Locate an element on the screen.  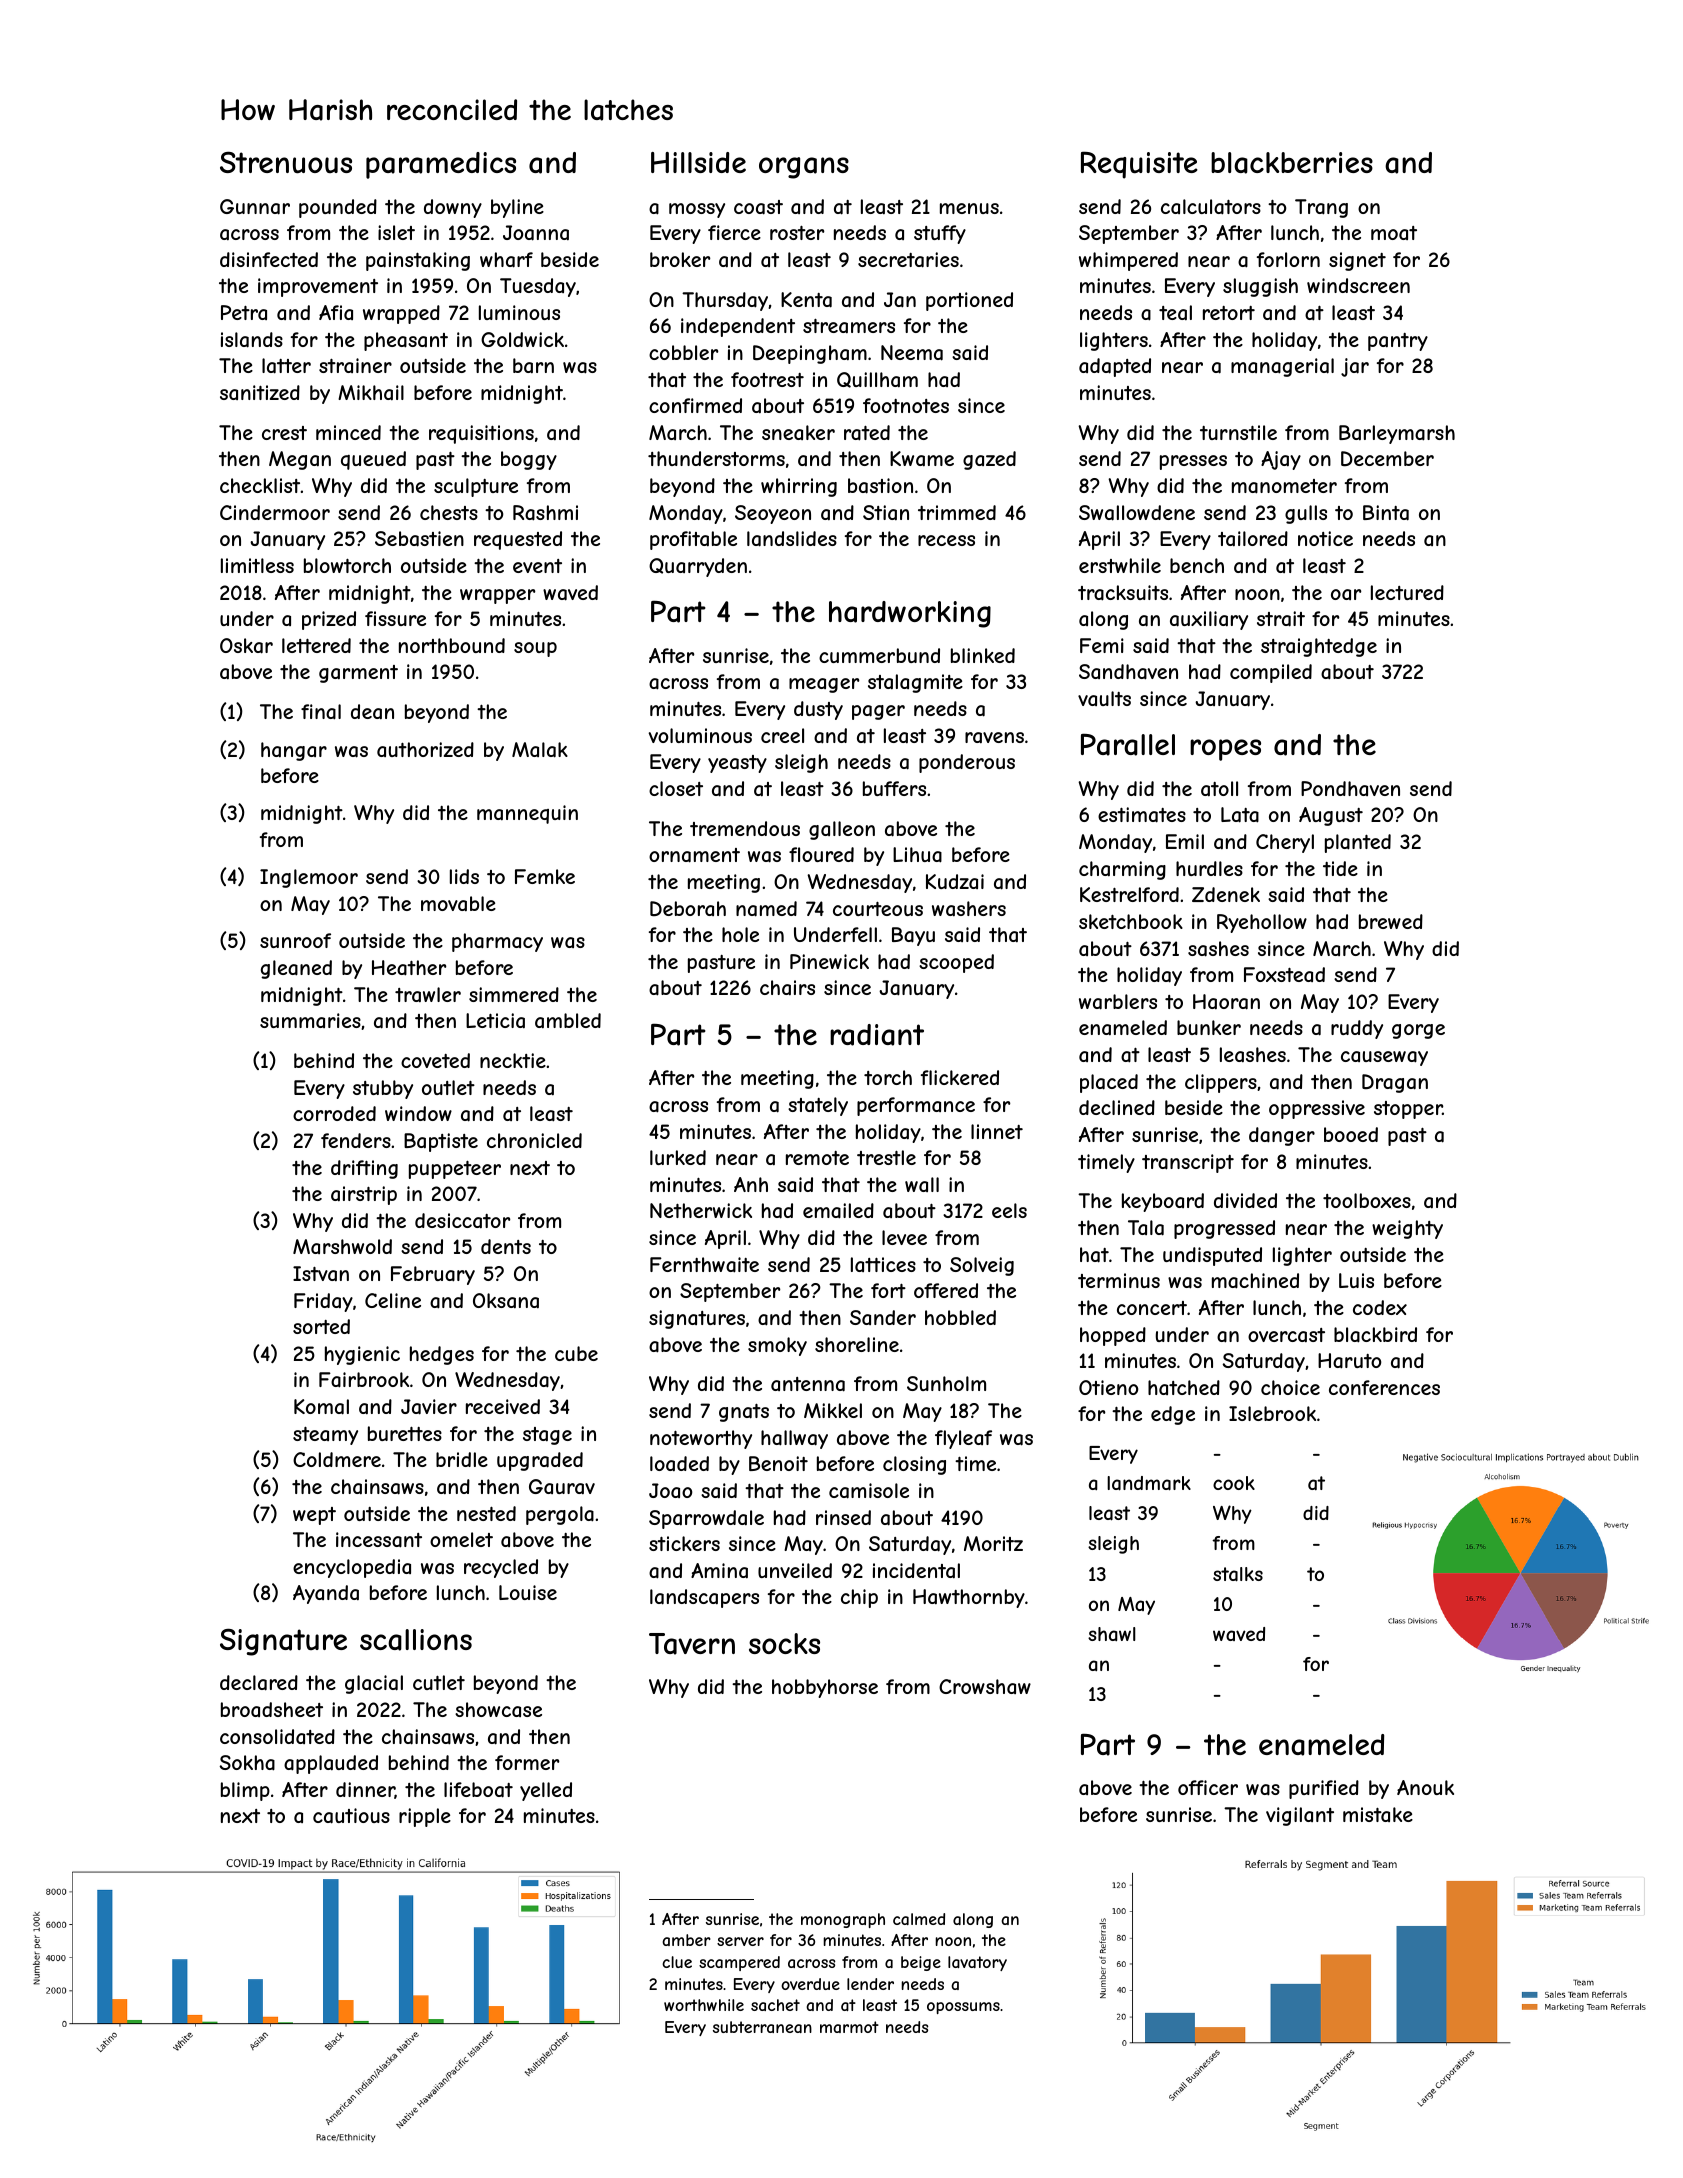
organs is located at coordinates (804, 168).
